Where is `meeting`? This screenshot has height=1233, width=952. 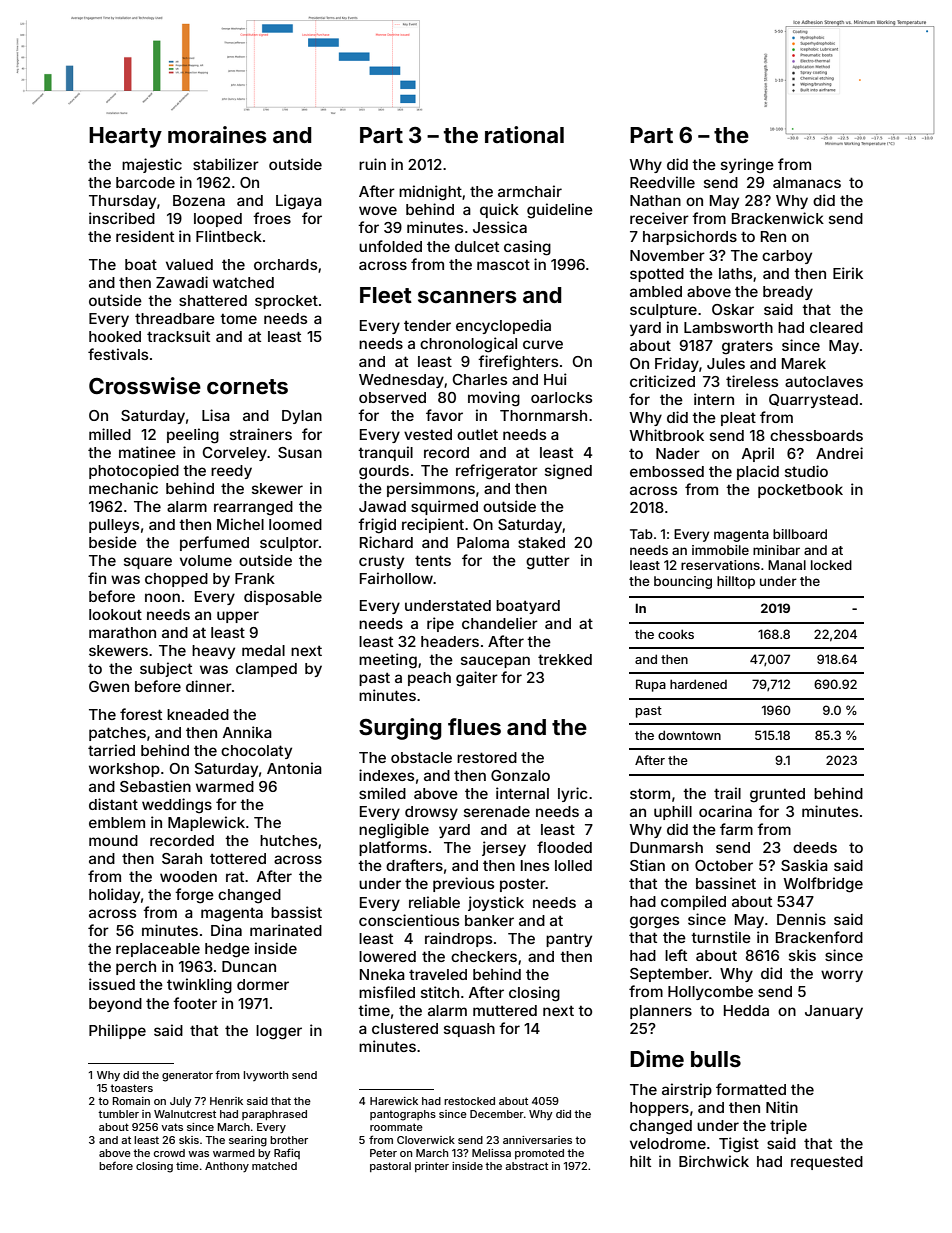
meeting is located at coordinates (388, 661).
